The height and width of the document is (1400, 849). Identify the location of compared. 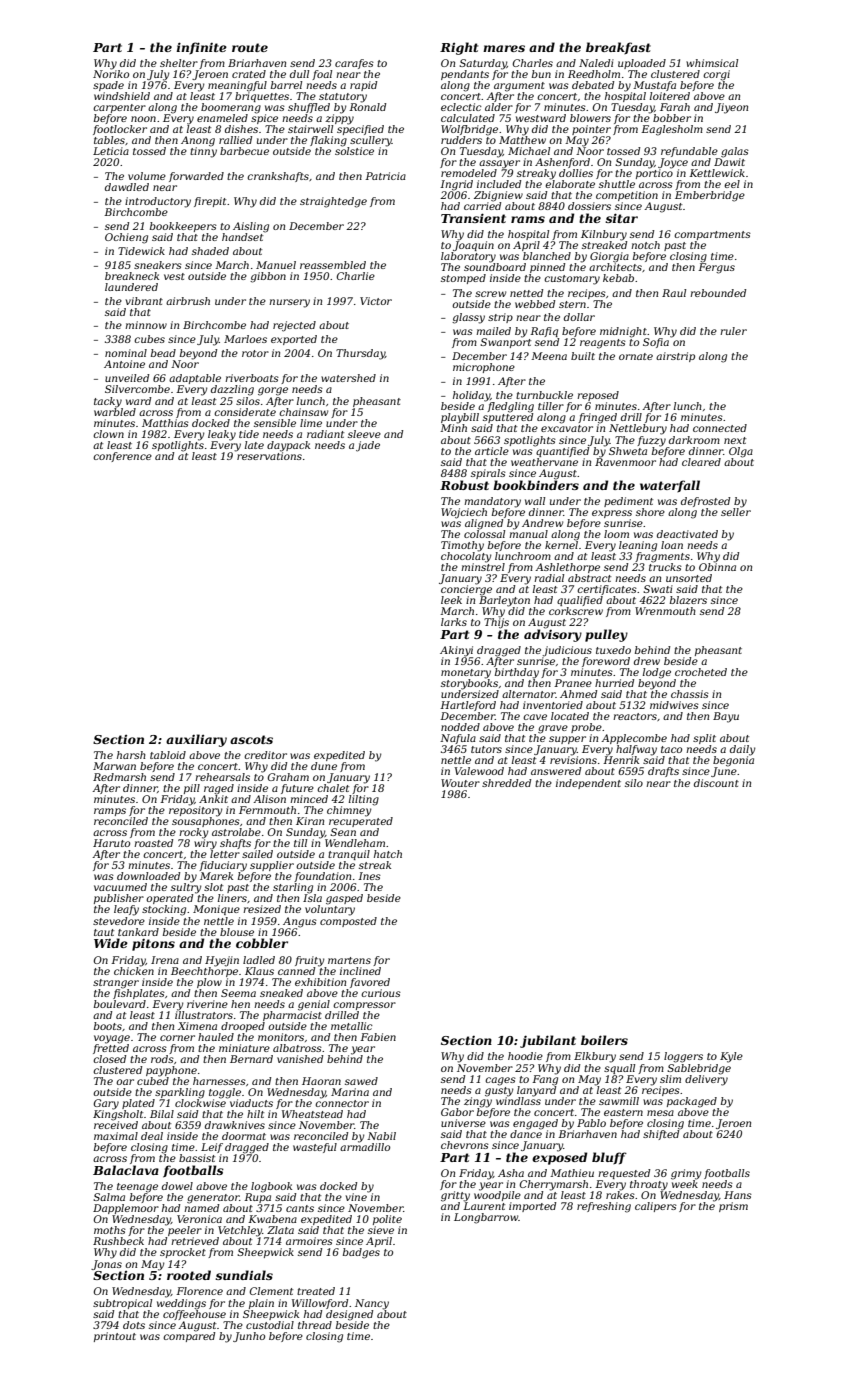
(189, 1336).
